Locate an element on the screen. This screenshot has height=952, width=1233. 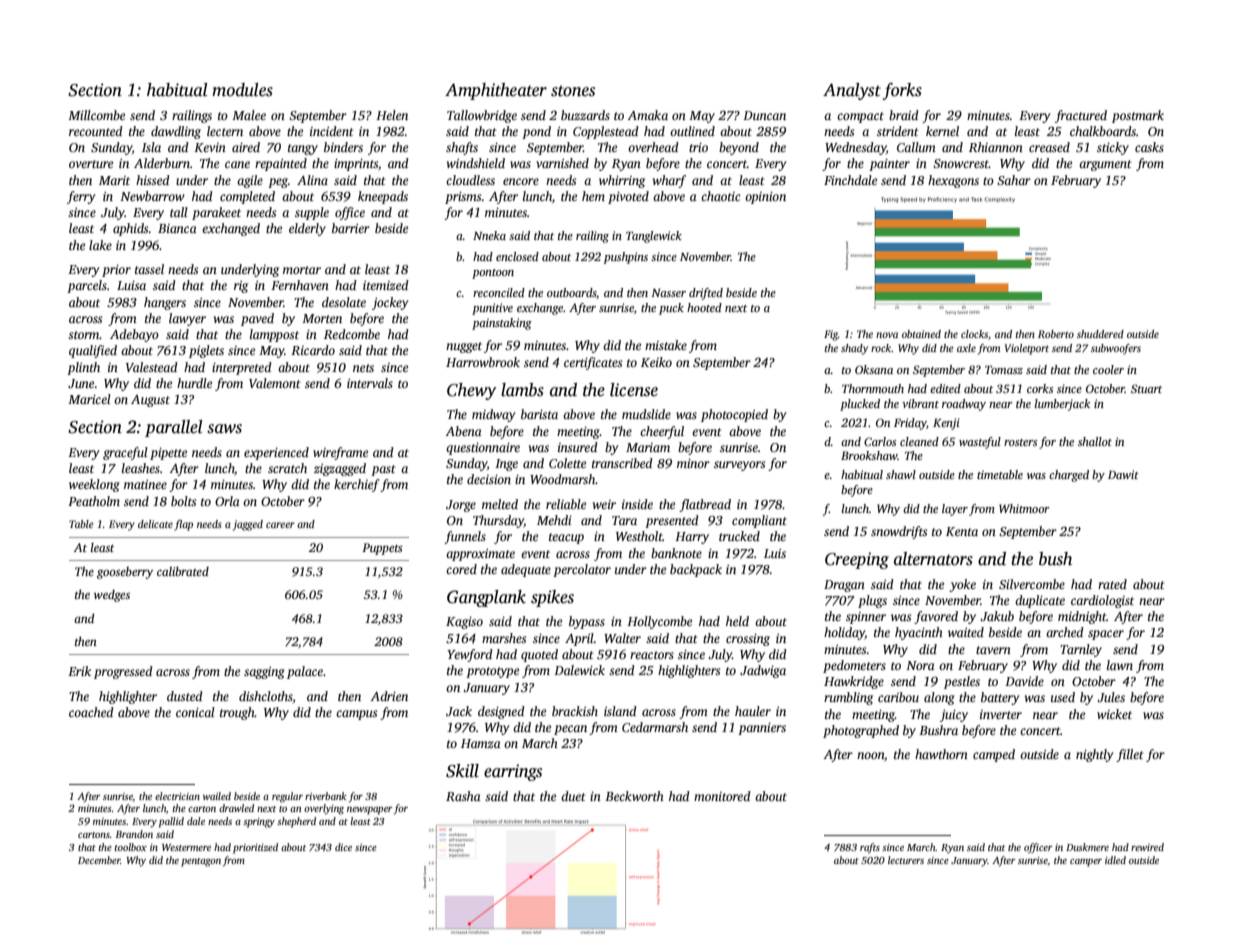
career is located at coordinates (280, 525).
